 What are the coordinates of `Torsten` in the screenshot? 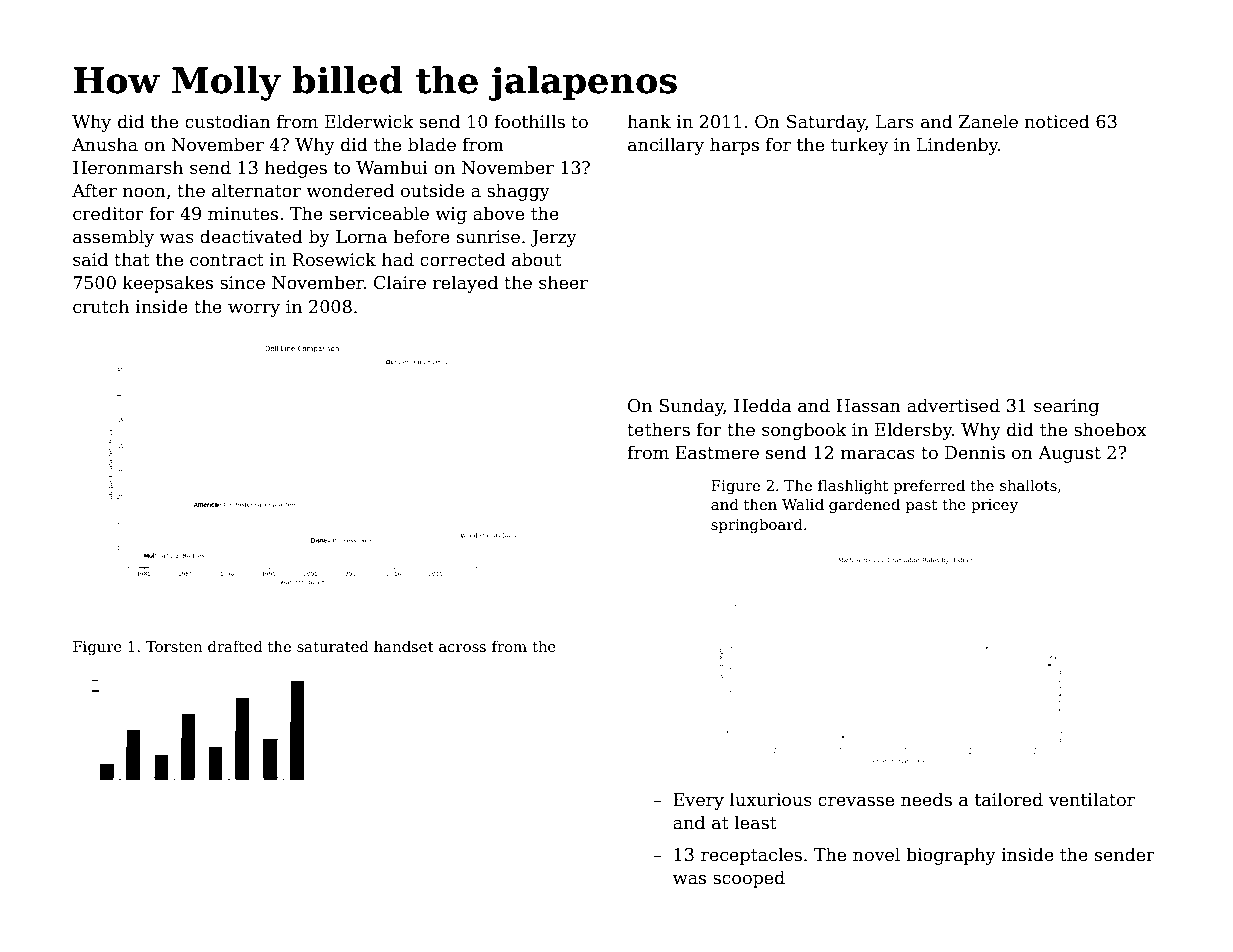 It's located at (174, 646).
